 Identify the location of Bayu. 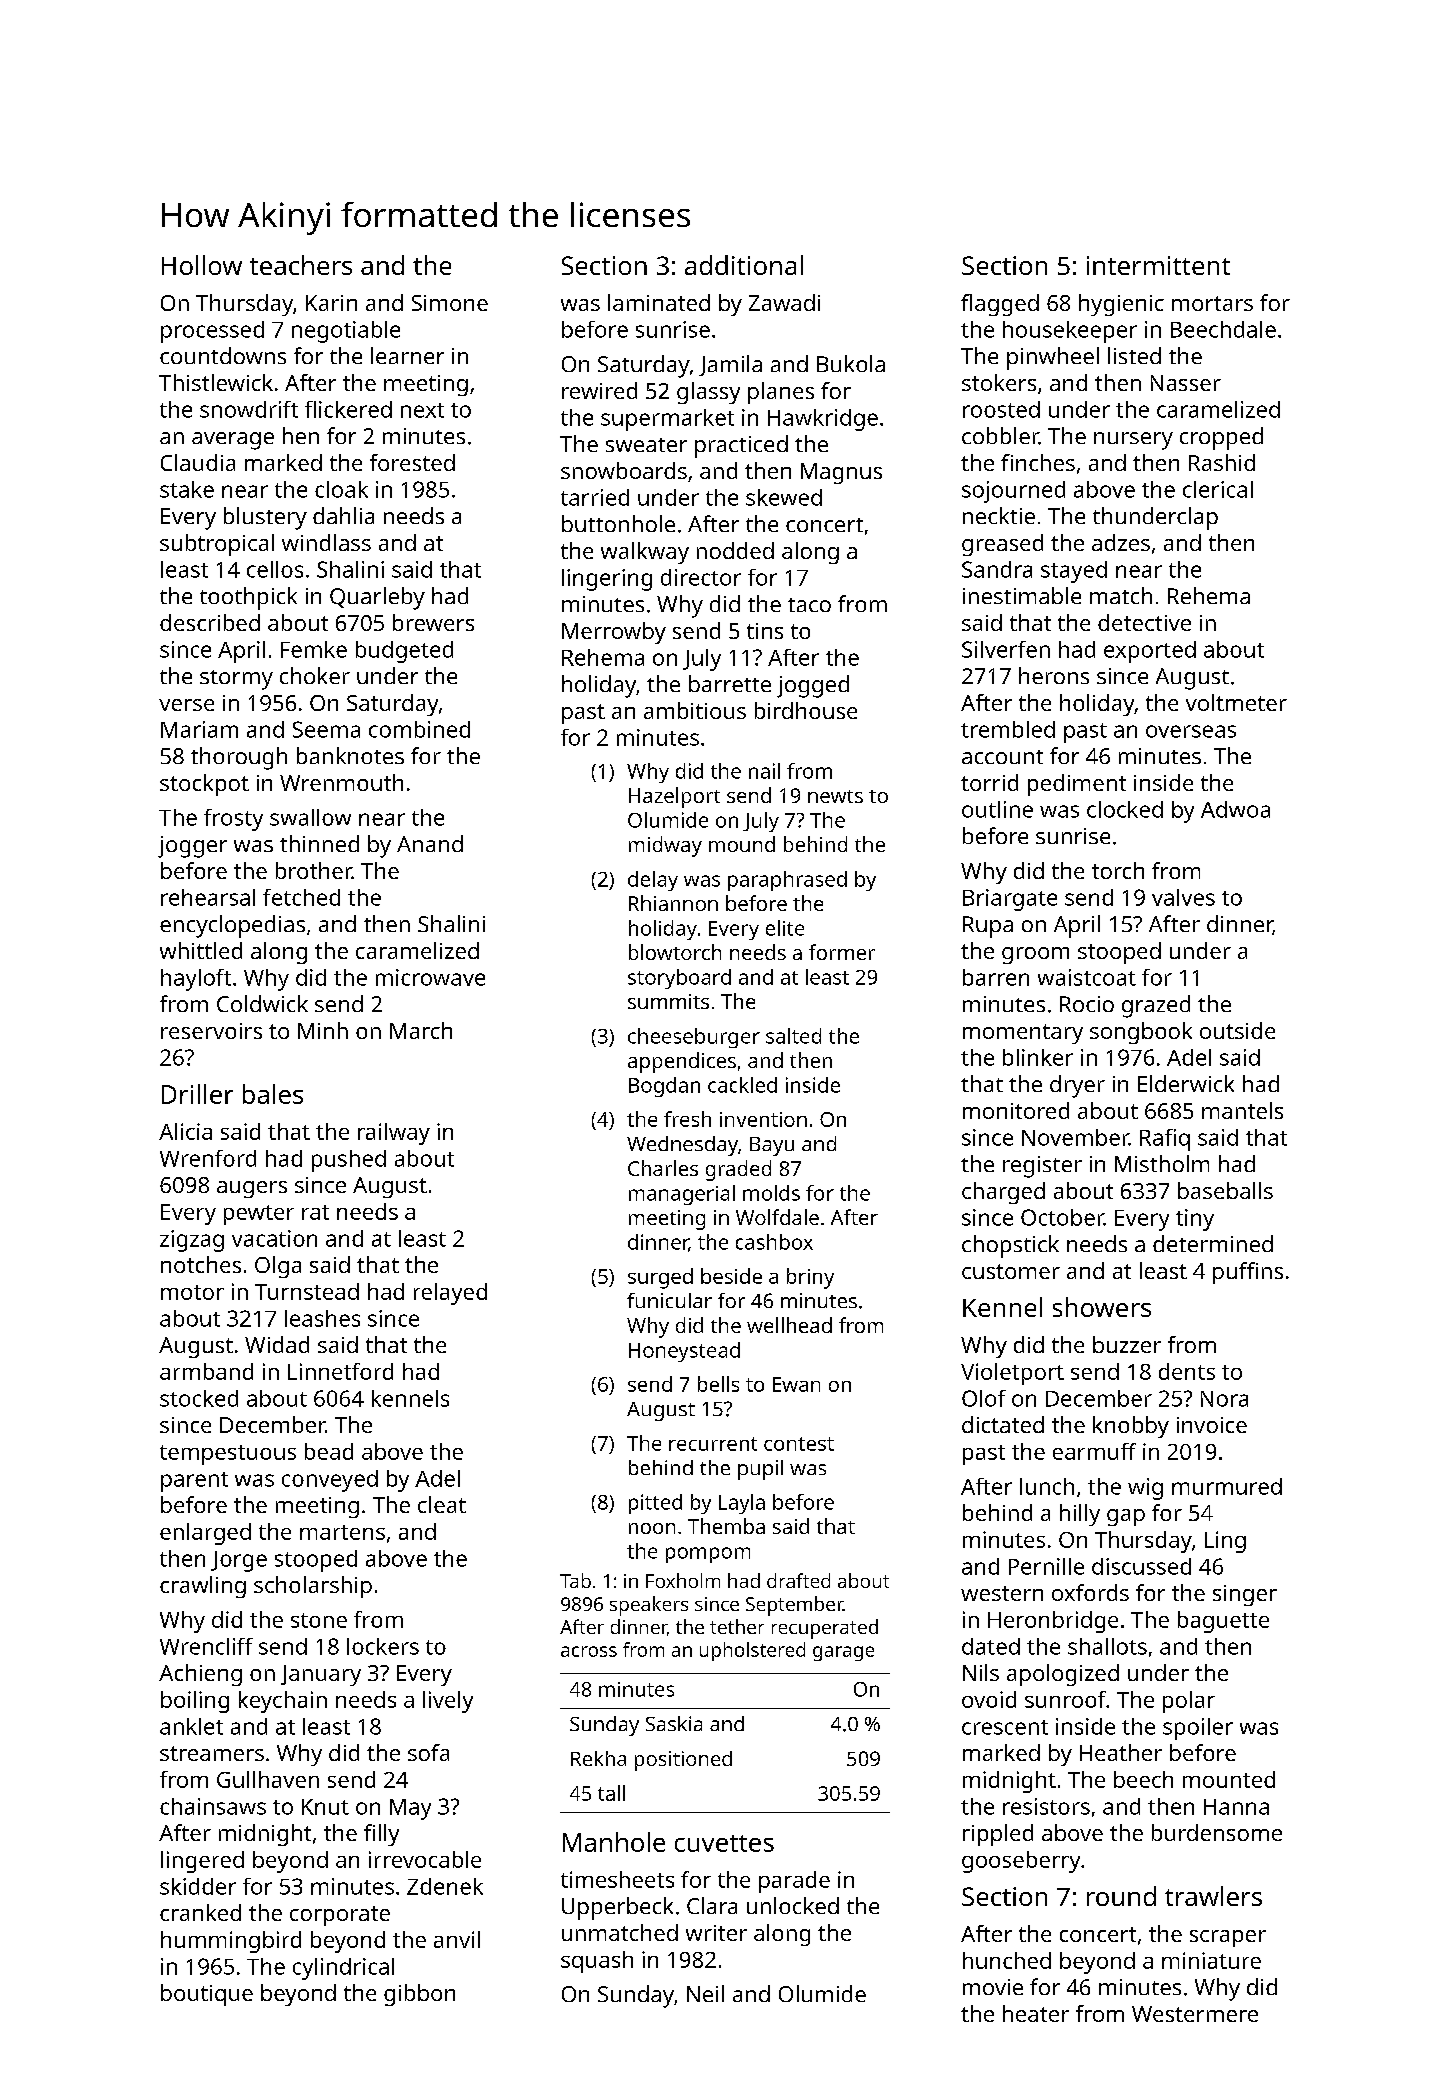
(772, 1146).
